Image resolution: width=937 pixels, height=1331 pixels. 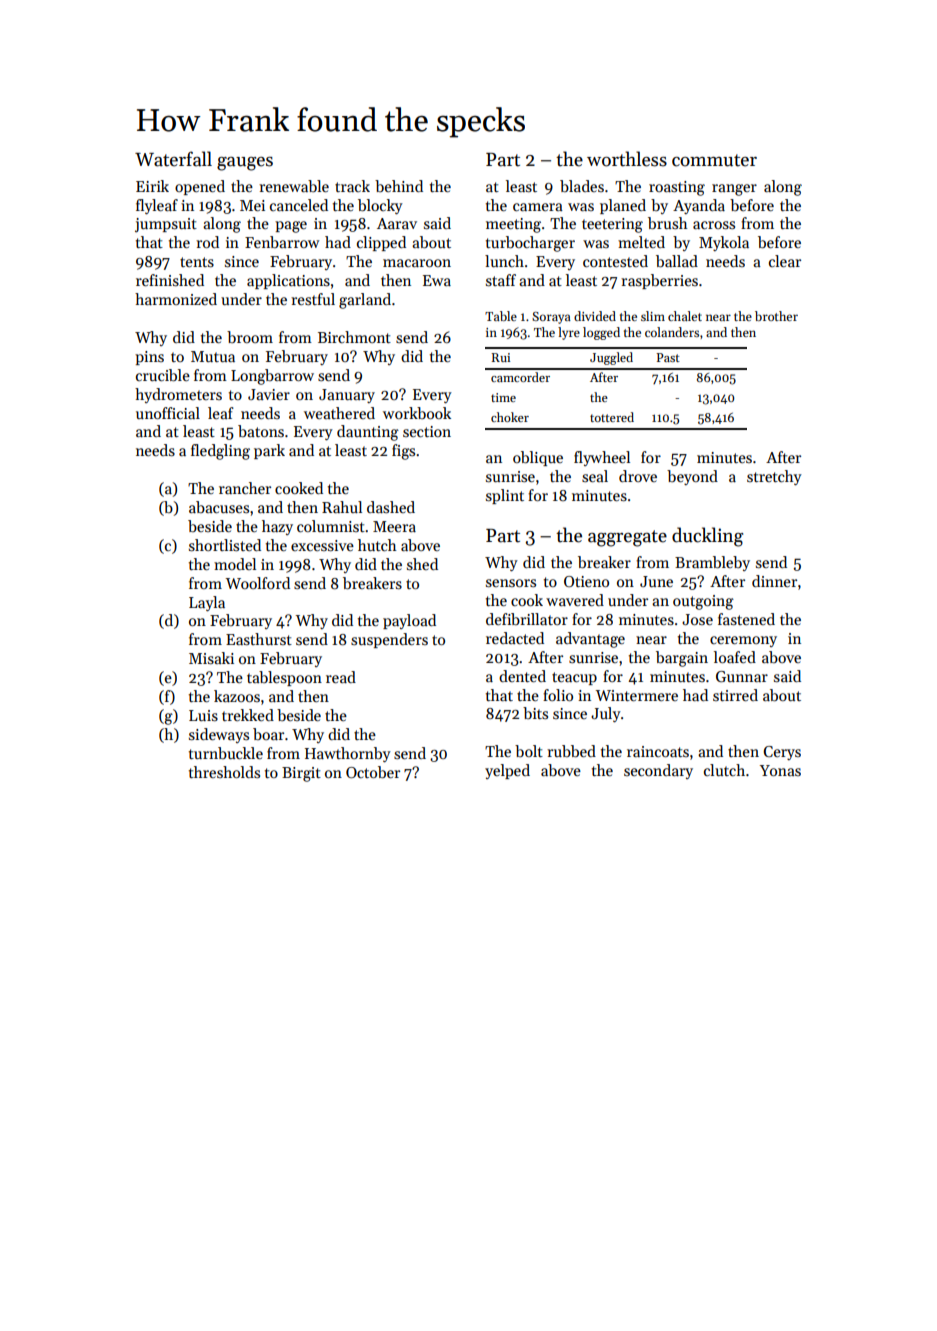 What do you see at coordinates (658, 771) in the image?
I see `secondary` at bounding box center [658, 771].
